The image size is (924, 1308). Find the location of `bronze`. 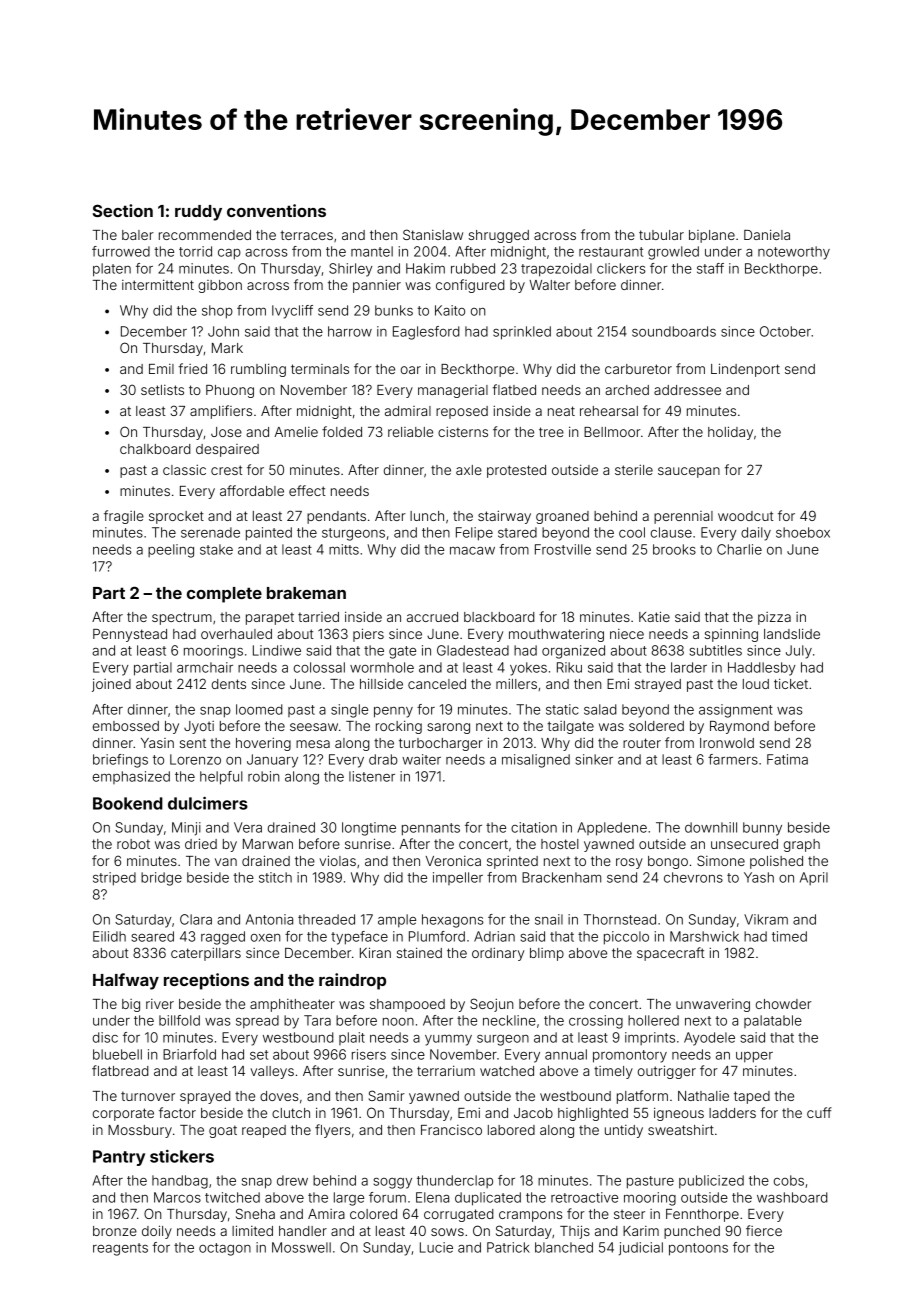

bronze is located at coordinates (115, 1231).
